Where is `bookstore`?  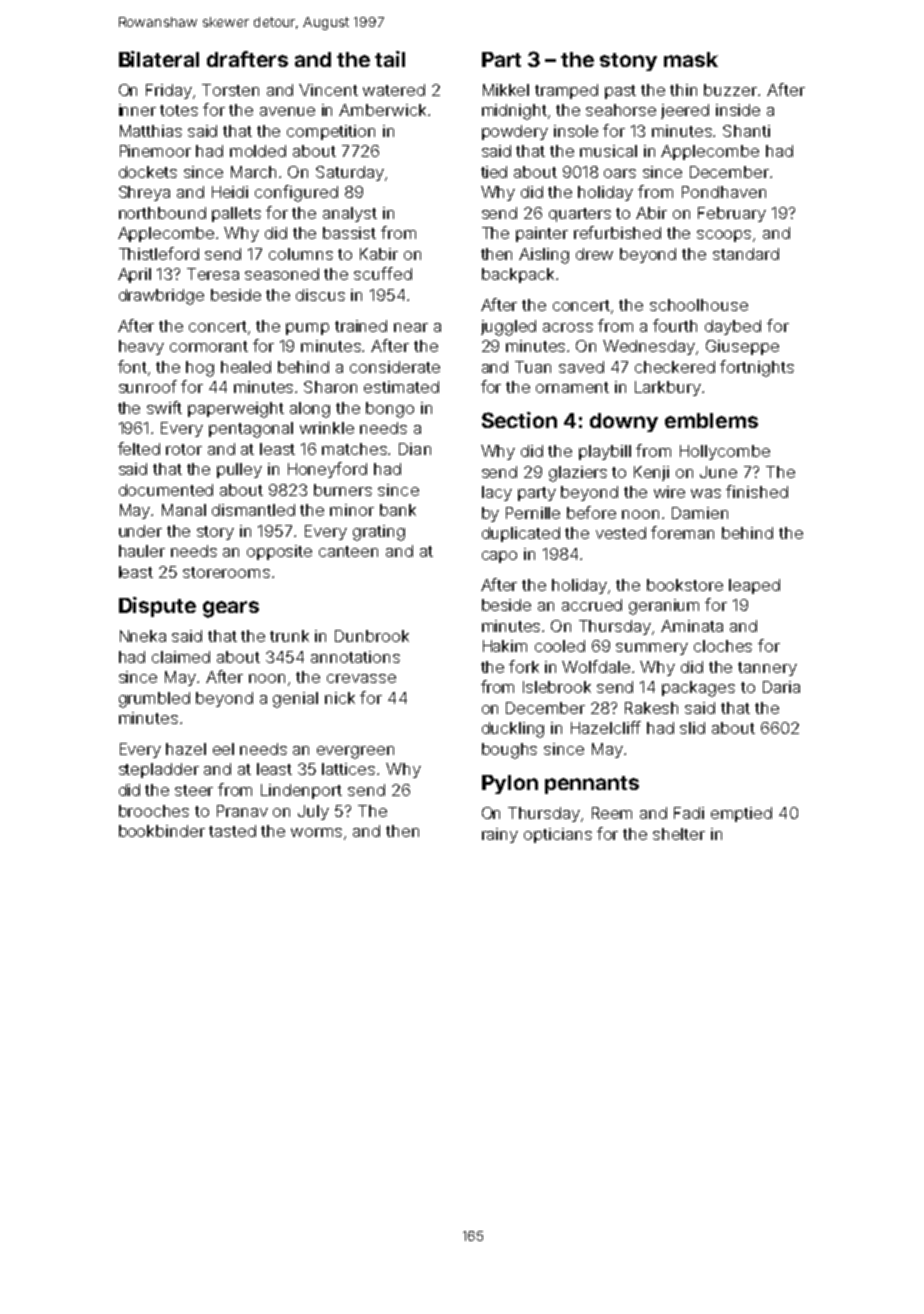 bookstore is located at coordinates (685, 585).
